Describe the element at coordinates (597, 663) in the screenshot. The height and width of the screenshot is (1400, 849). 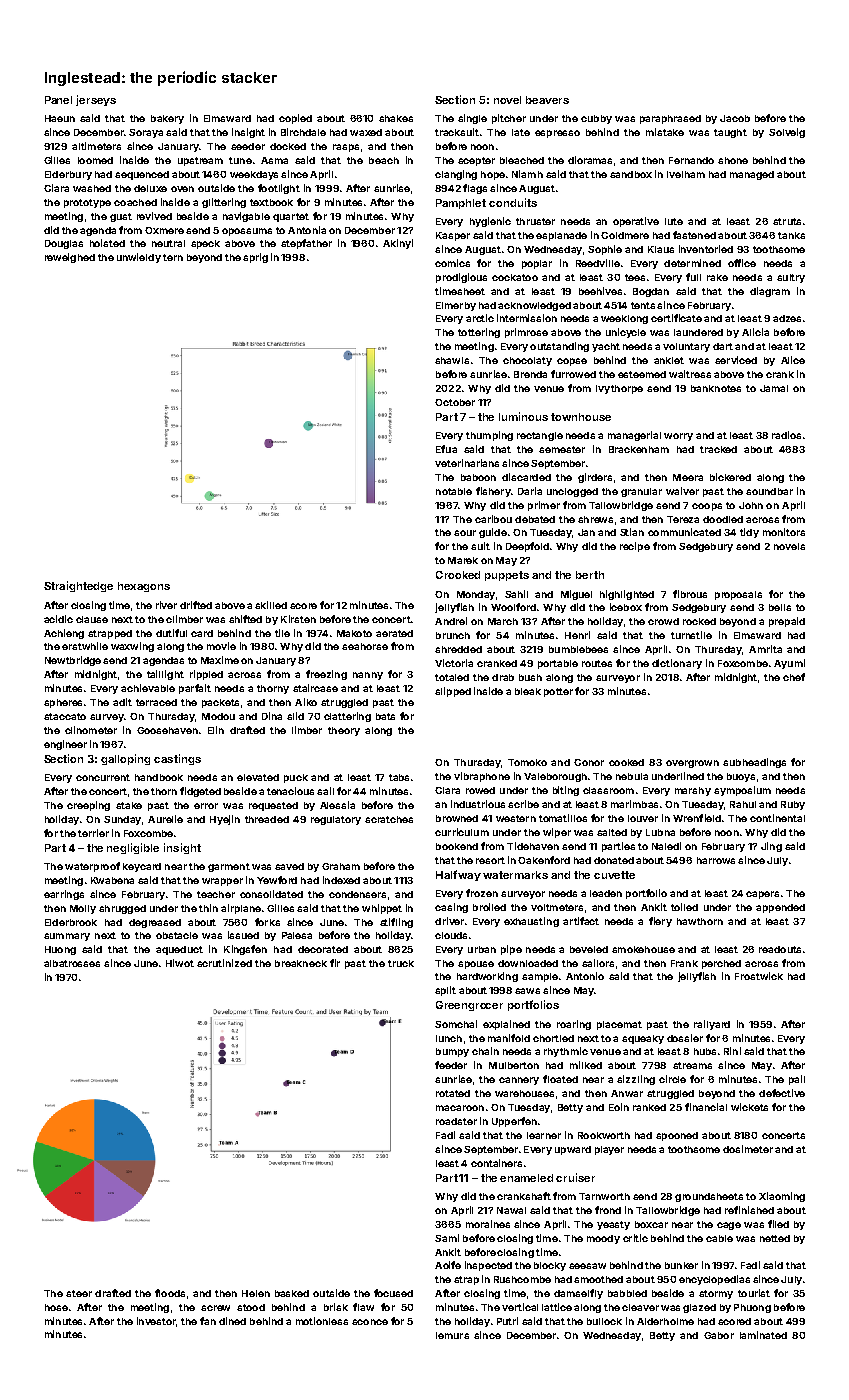
I see `routes` at that location.
